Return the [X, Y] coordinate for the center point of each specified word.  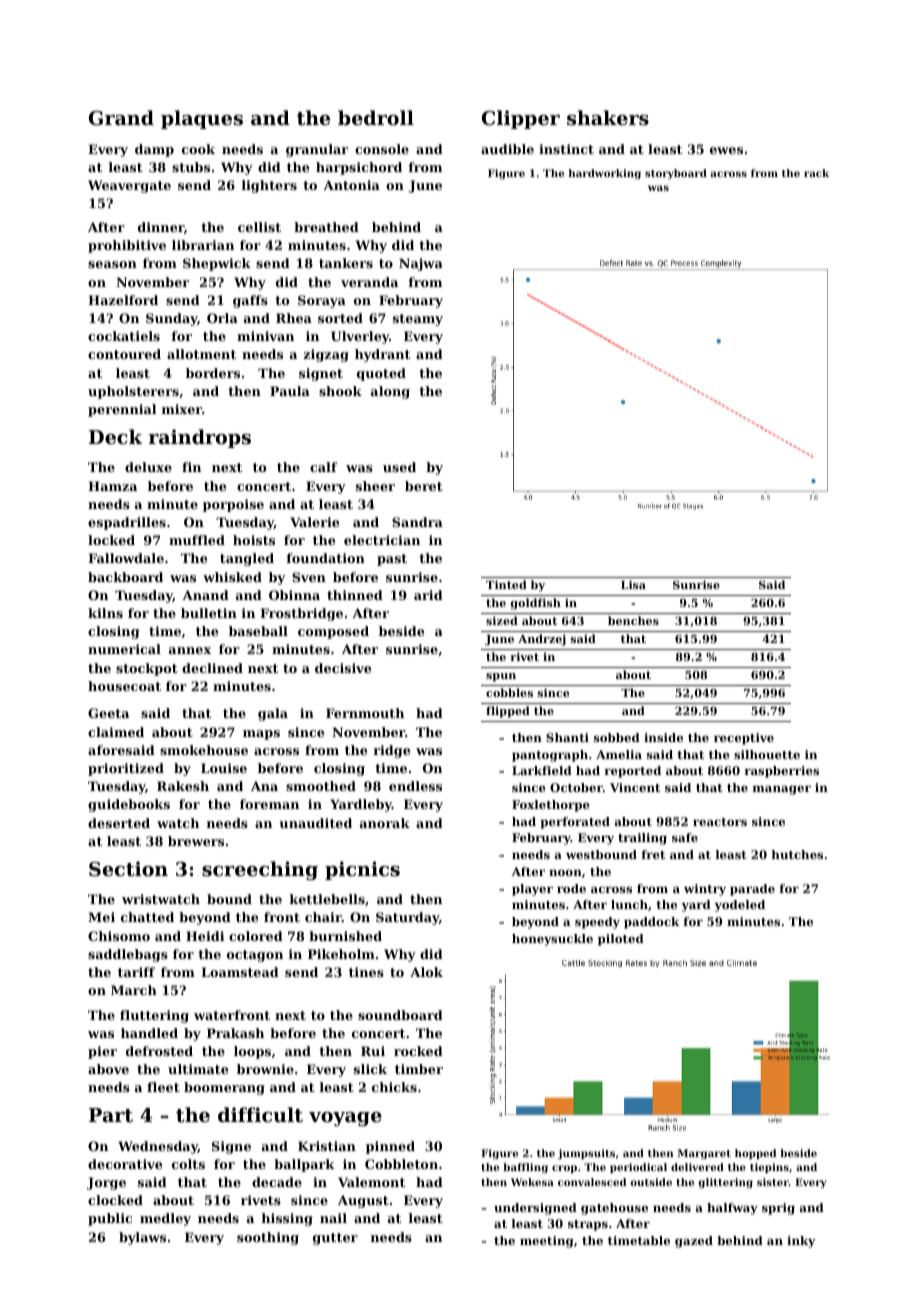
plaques [202, 119]
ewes [726, 150]
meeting [547, 1242]
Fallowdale [126, 558]
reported [633, 772]
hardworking [604, 174]
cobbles [509, 692]
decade [277, 1182]
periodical [638, 1168]
